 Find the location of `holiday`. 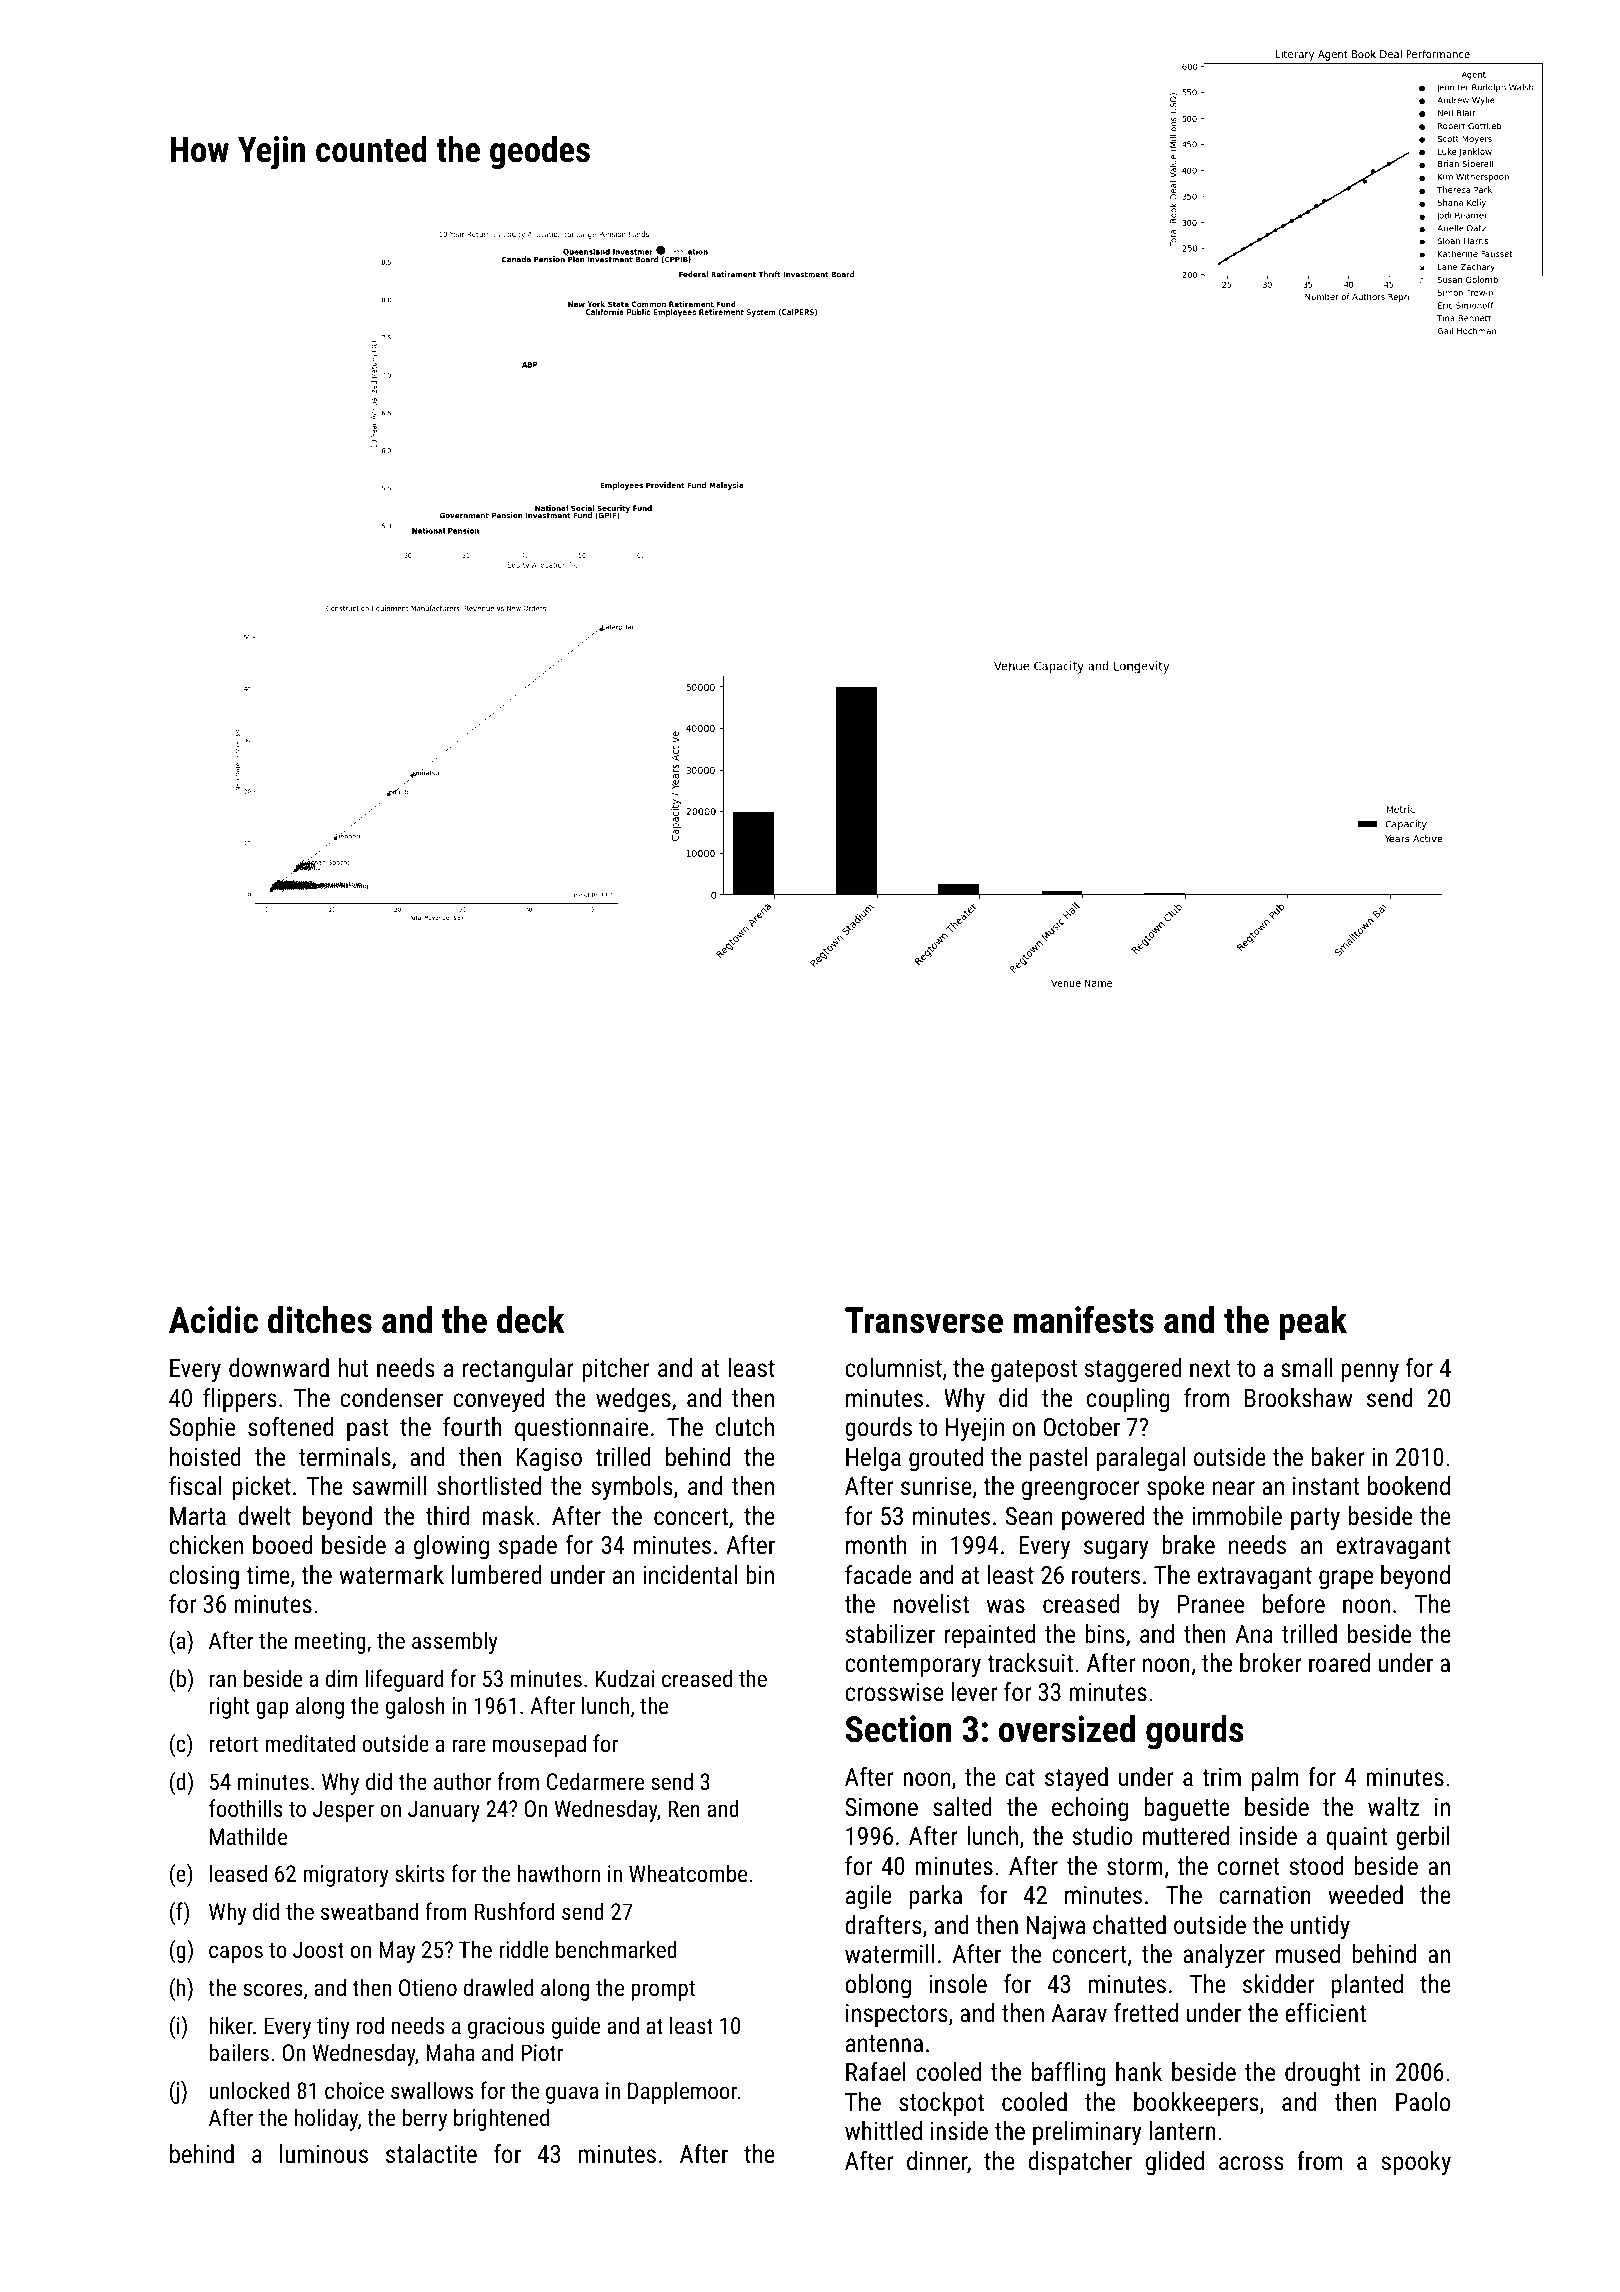

holiday is located at coordinates (326, 2119).
